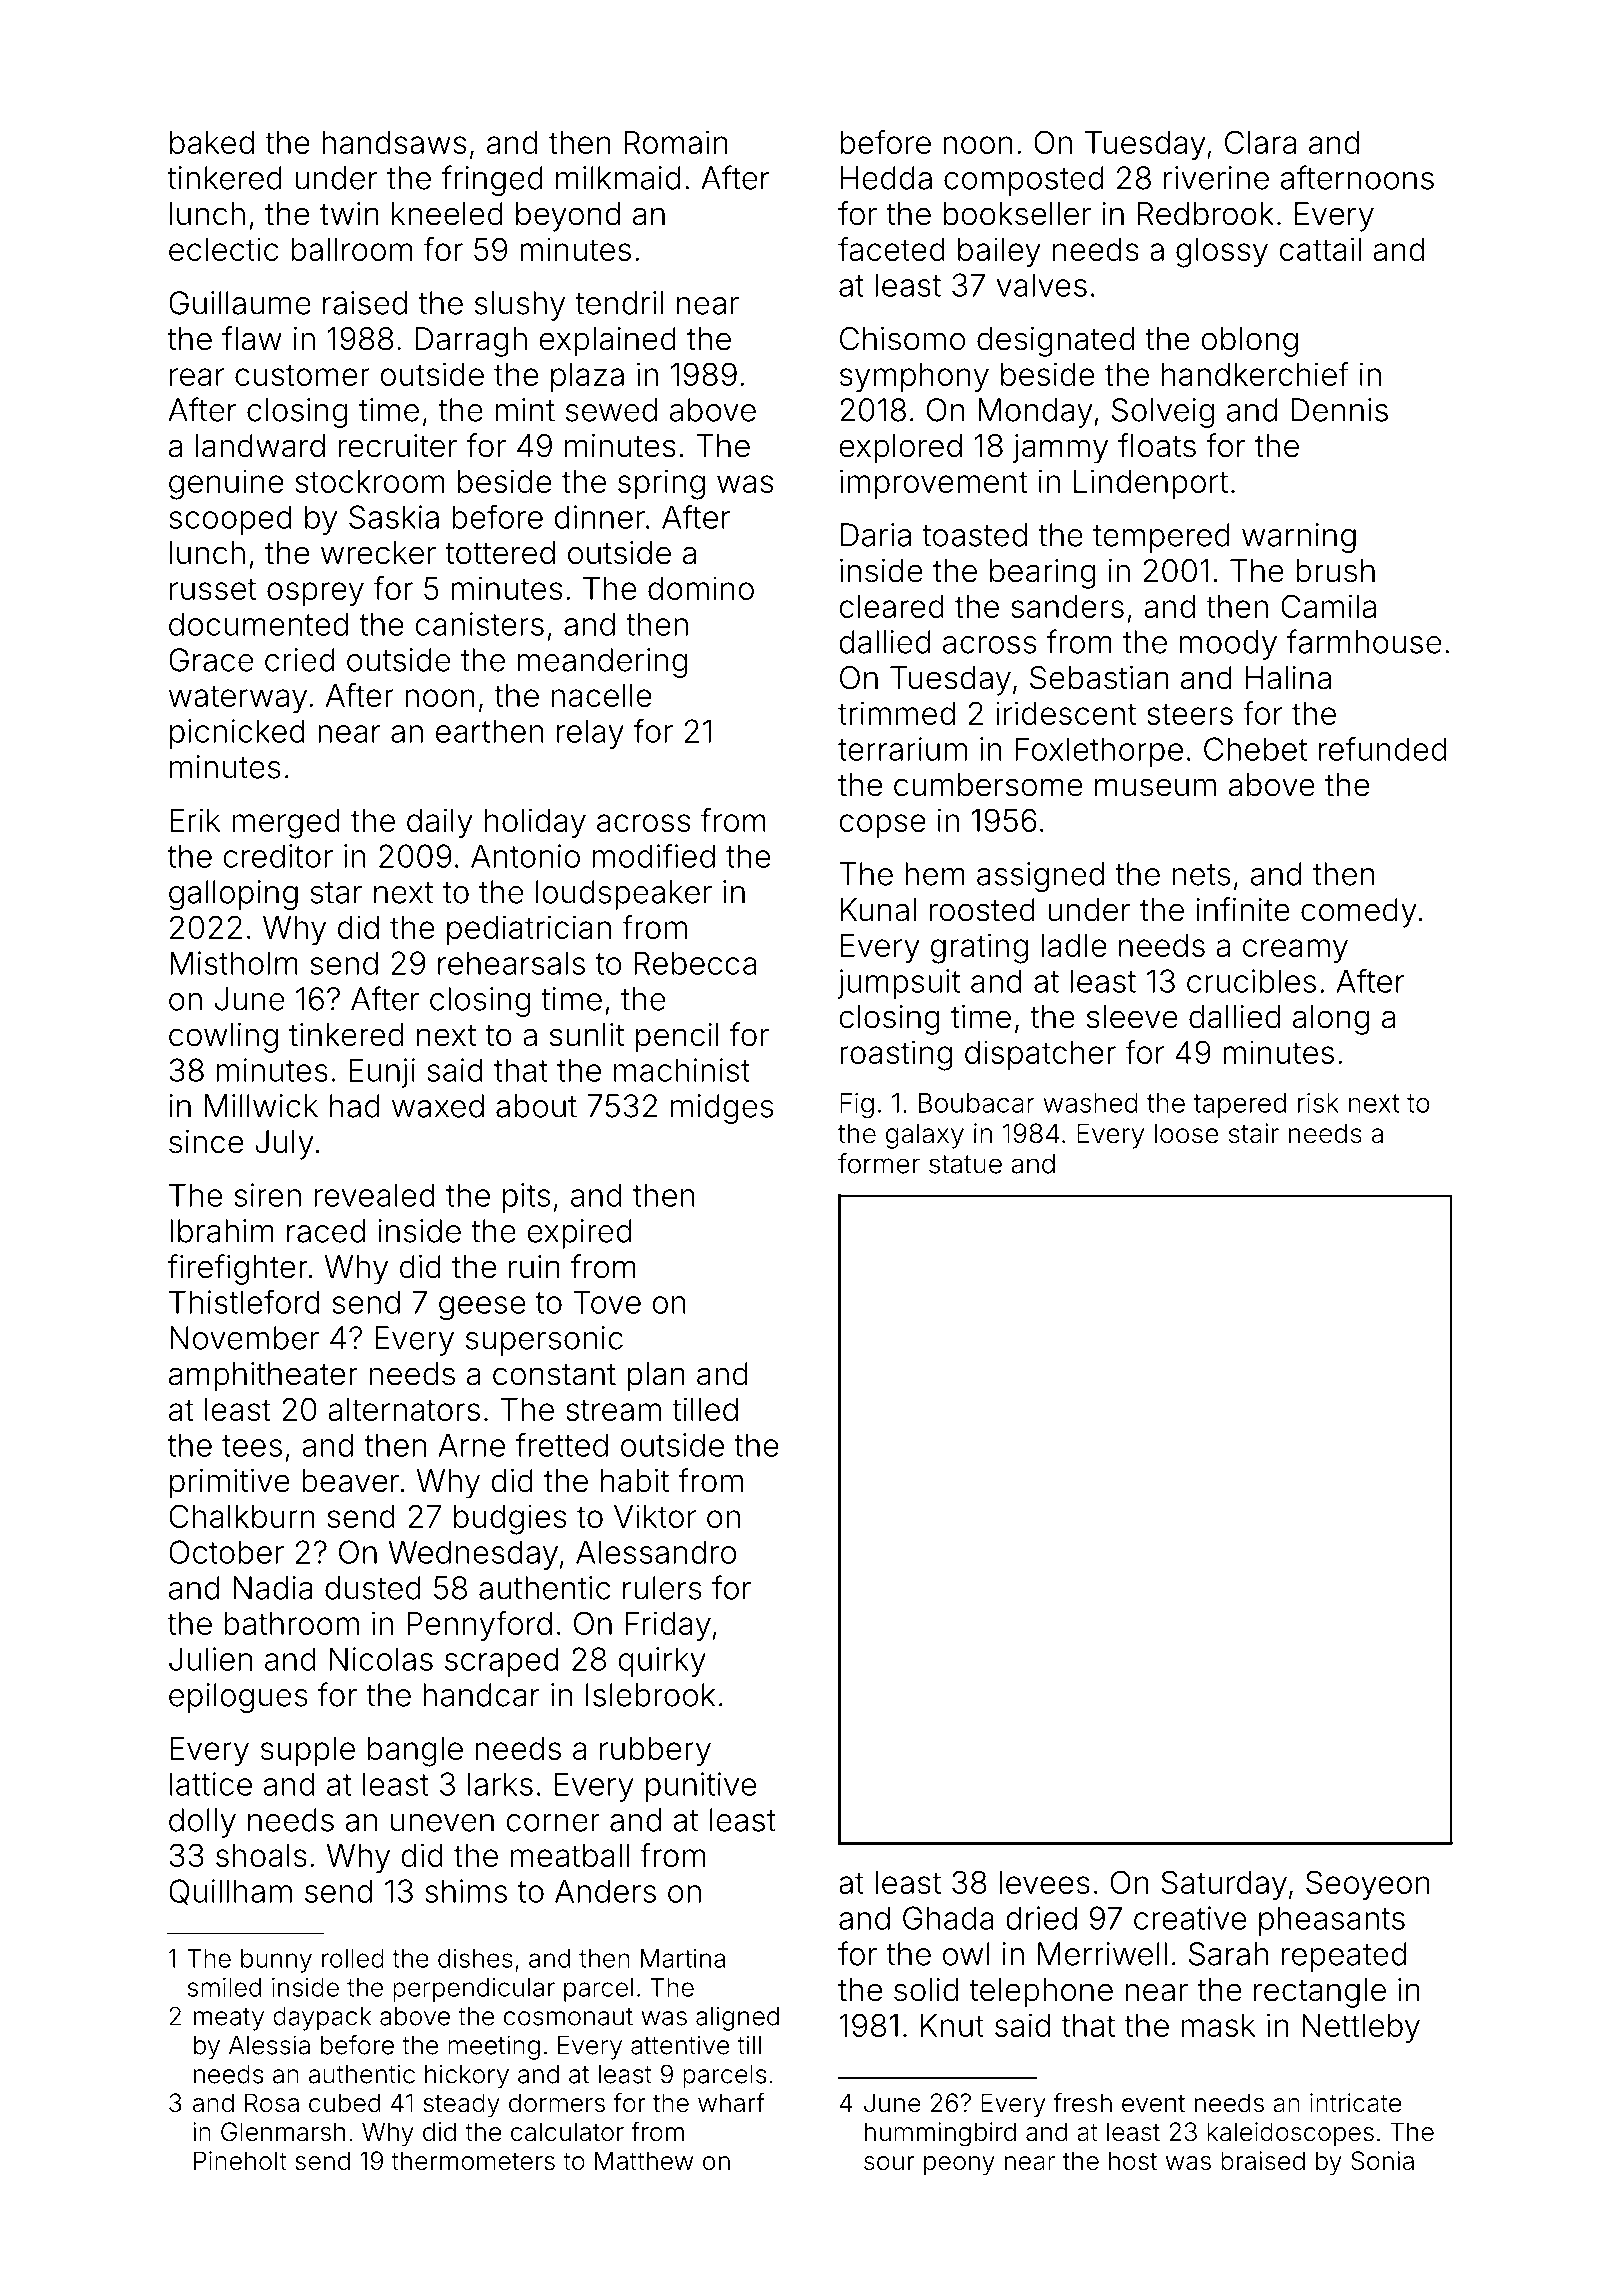  What do you see at coordinates (1328, 606) in the document?
I see `Camila` at bounding box center [1328, 606].
